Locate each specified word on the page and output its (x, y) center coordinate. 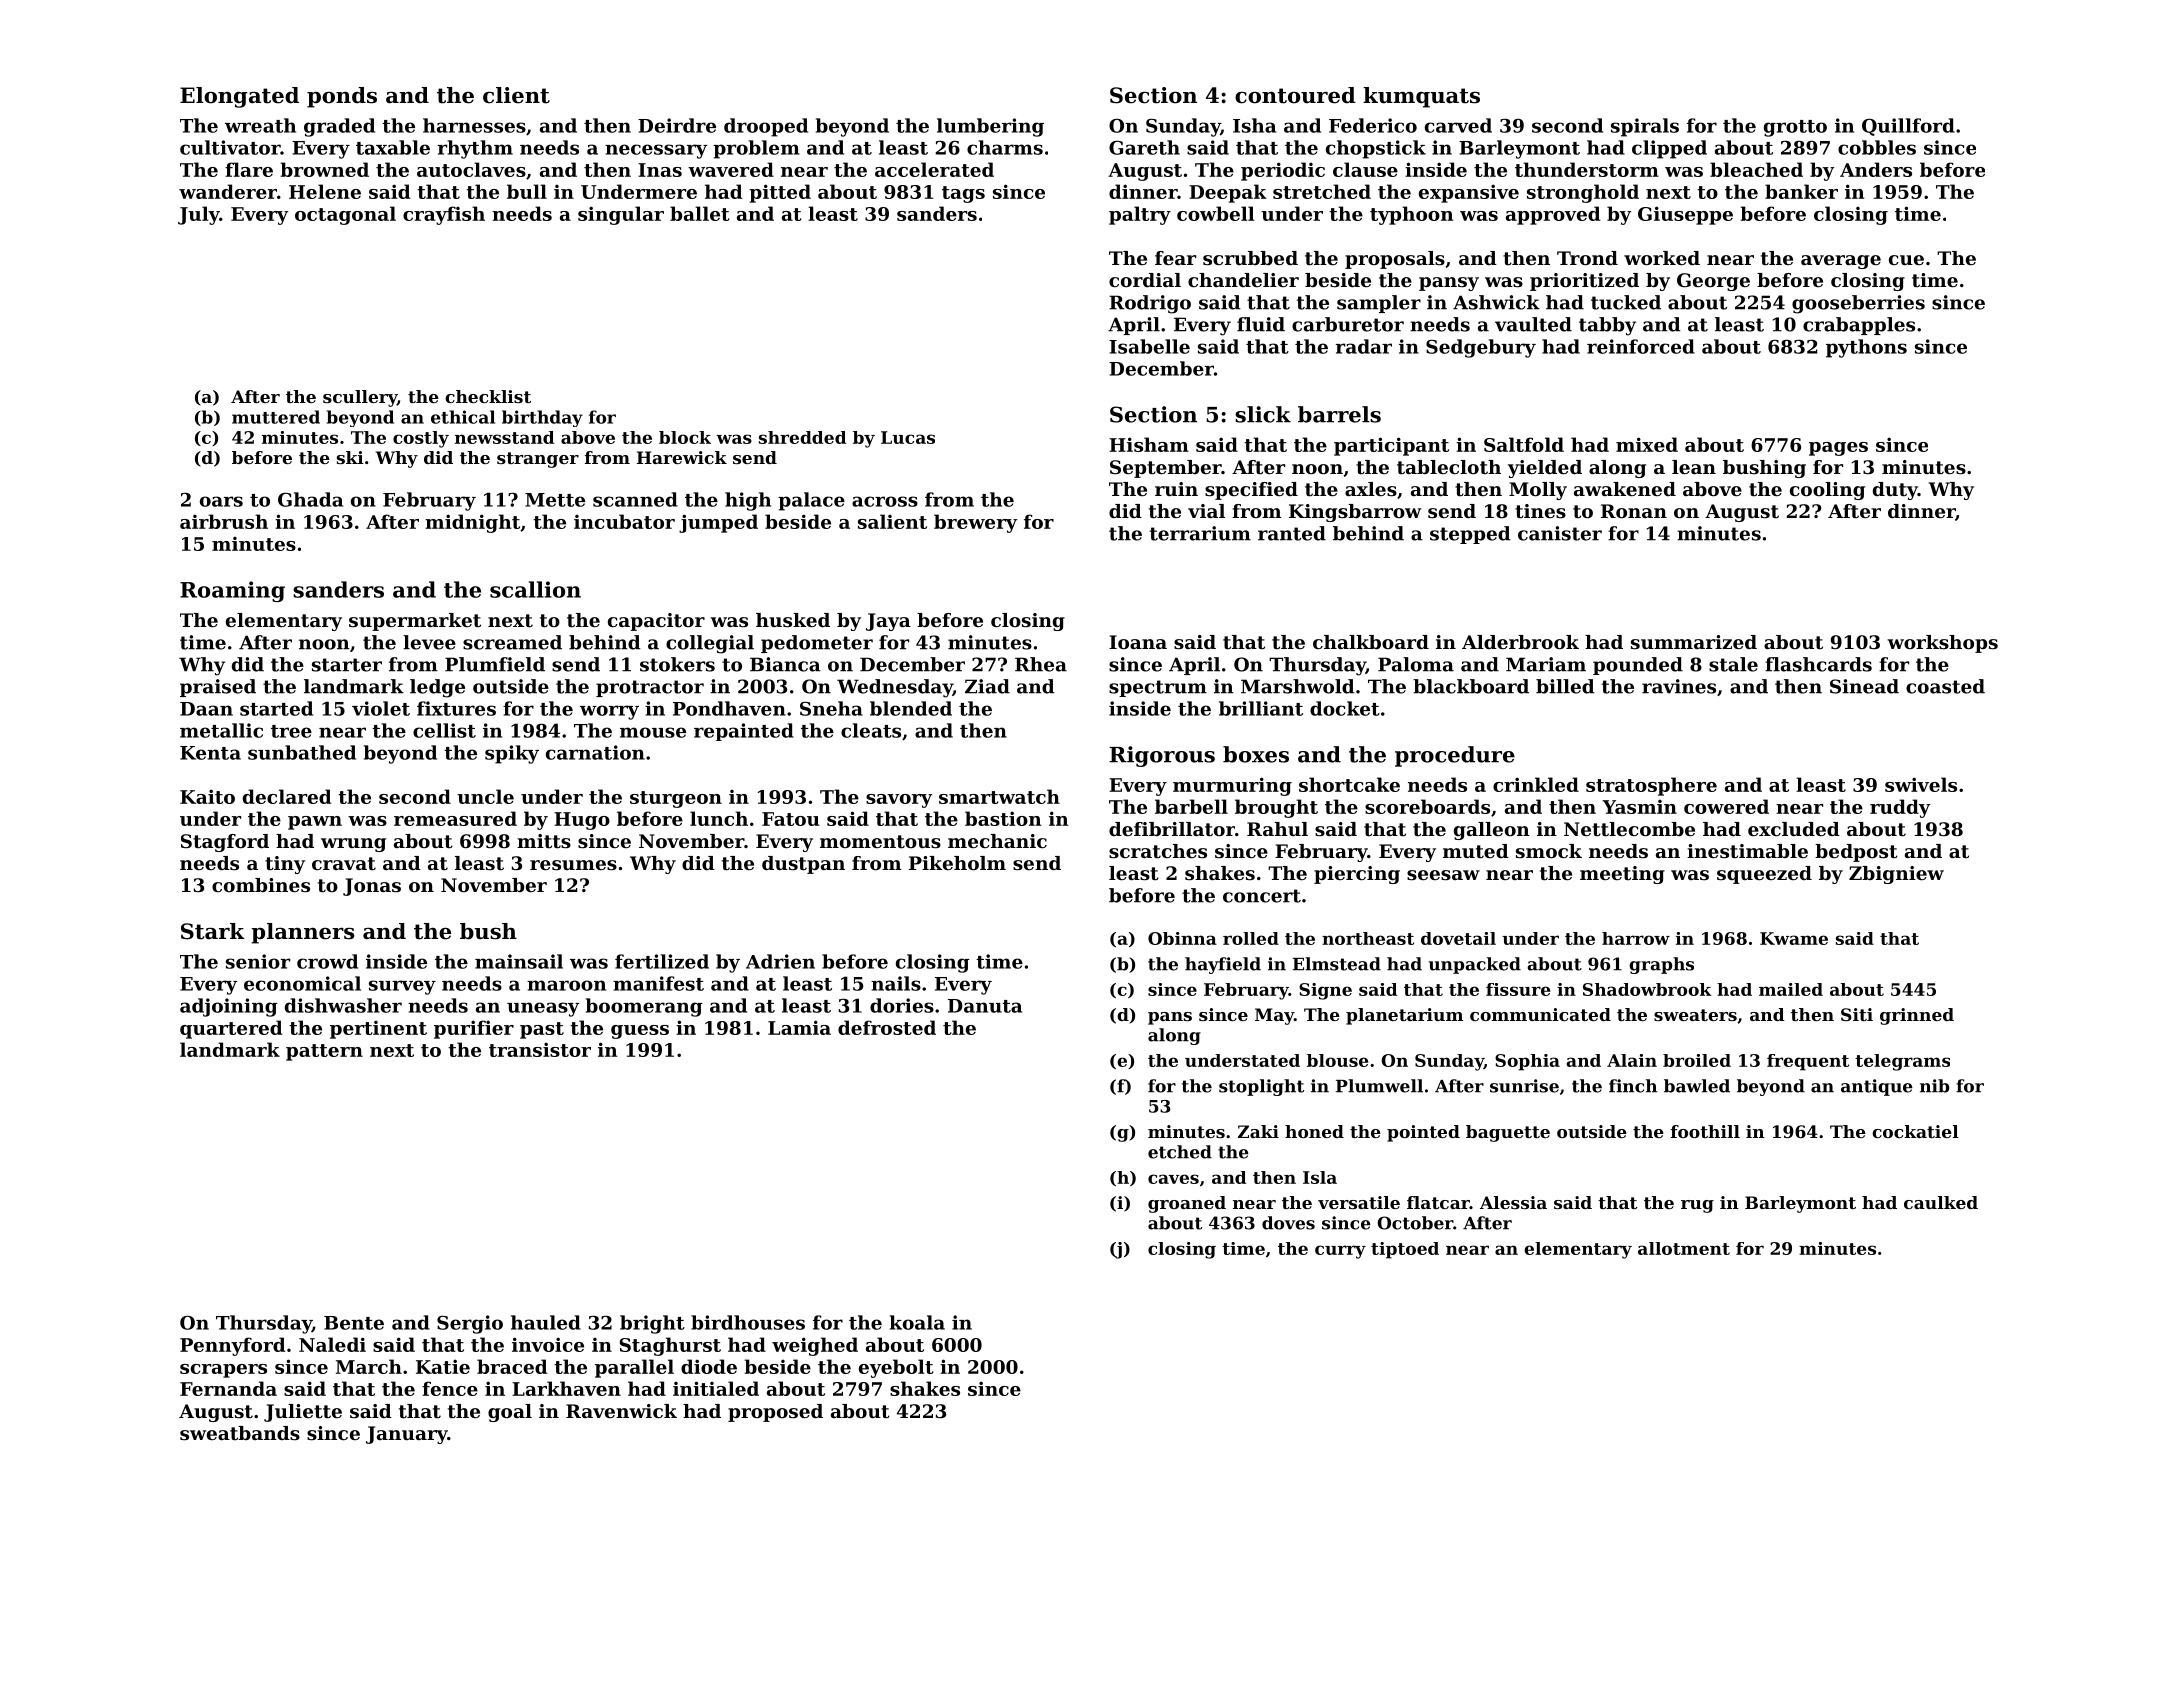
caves (1173, 1179)
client (516, 95)
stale (1733, 664)
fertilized (662, 961)
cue (1906, 260)
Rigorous (1162, 756)
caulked (1941, 1202)
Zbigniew (1896, 875)
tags (963, 194)
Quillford (1908, 127)
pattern (324, 1052)
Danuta (985, 1006)
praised (218, 688)
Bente (354, 1323)
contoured (1295, 95)
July (199, 215)
